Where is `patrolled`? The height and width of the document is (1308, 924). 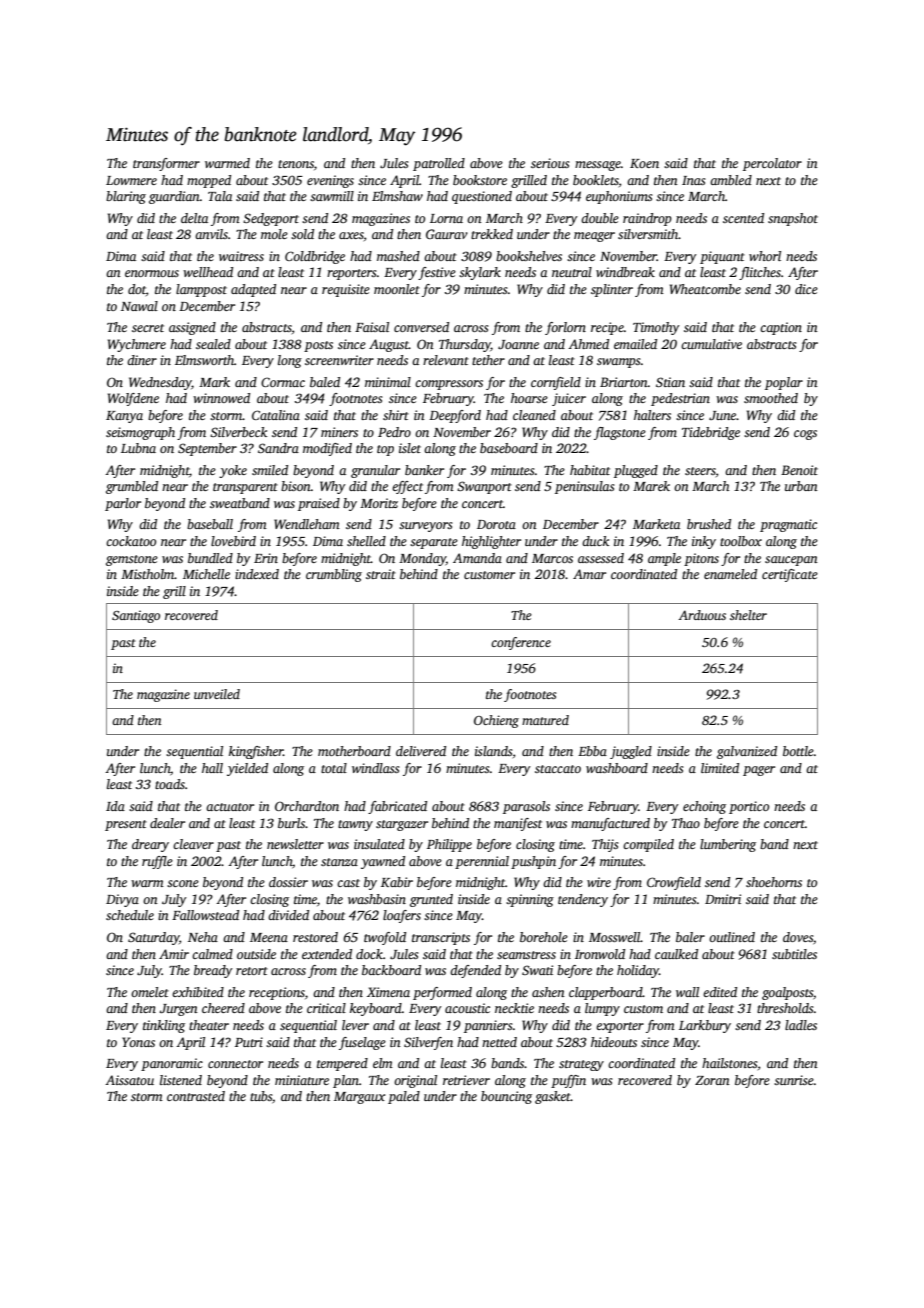 patrolled is located at coordinates (439, 164).
